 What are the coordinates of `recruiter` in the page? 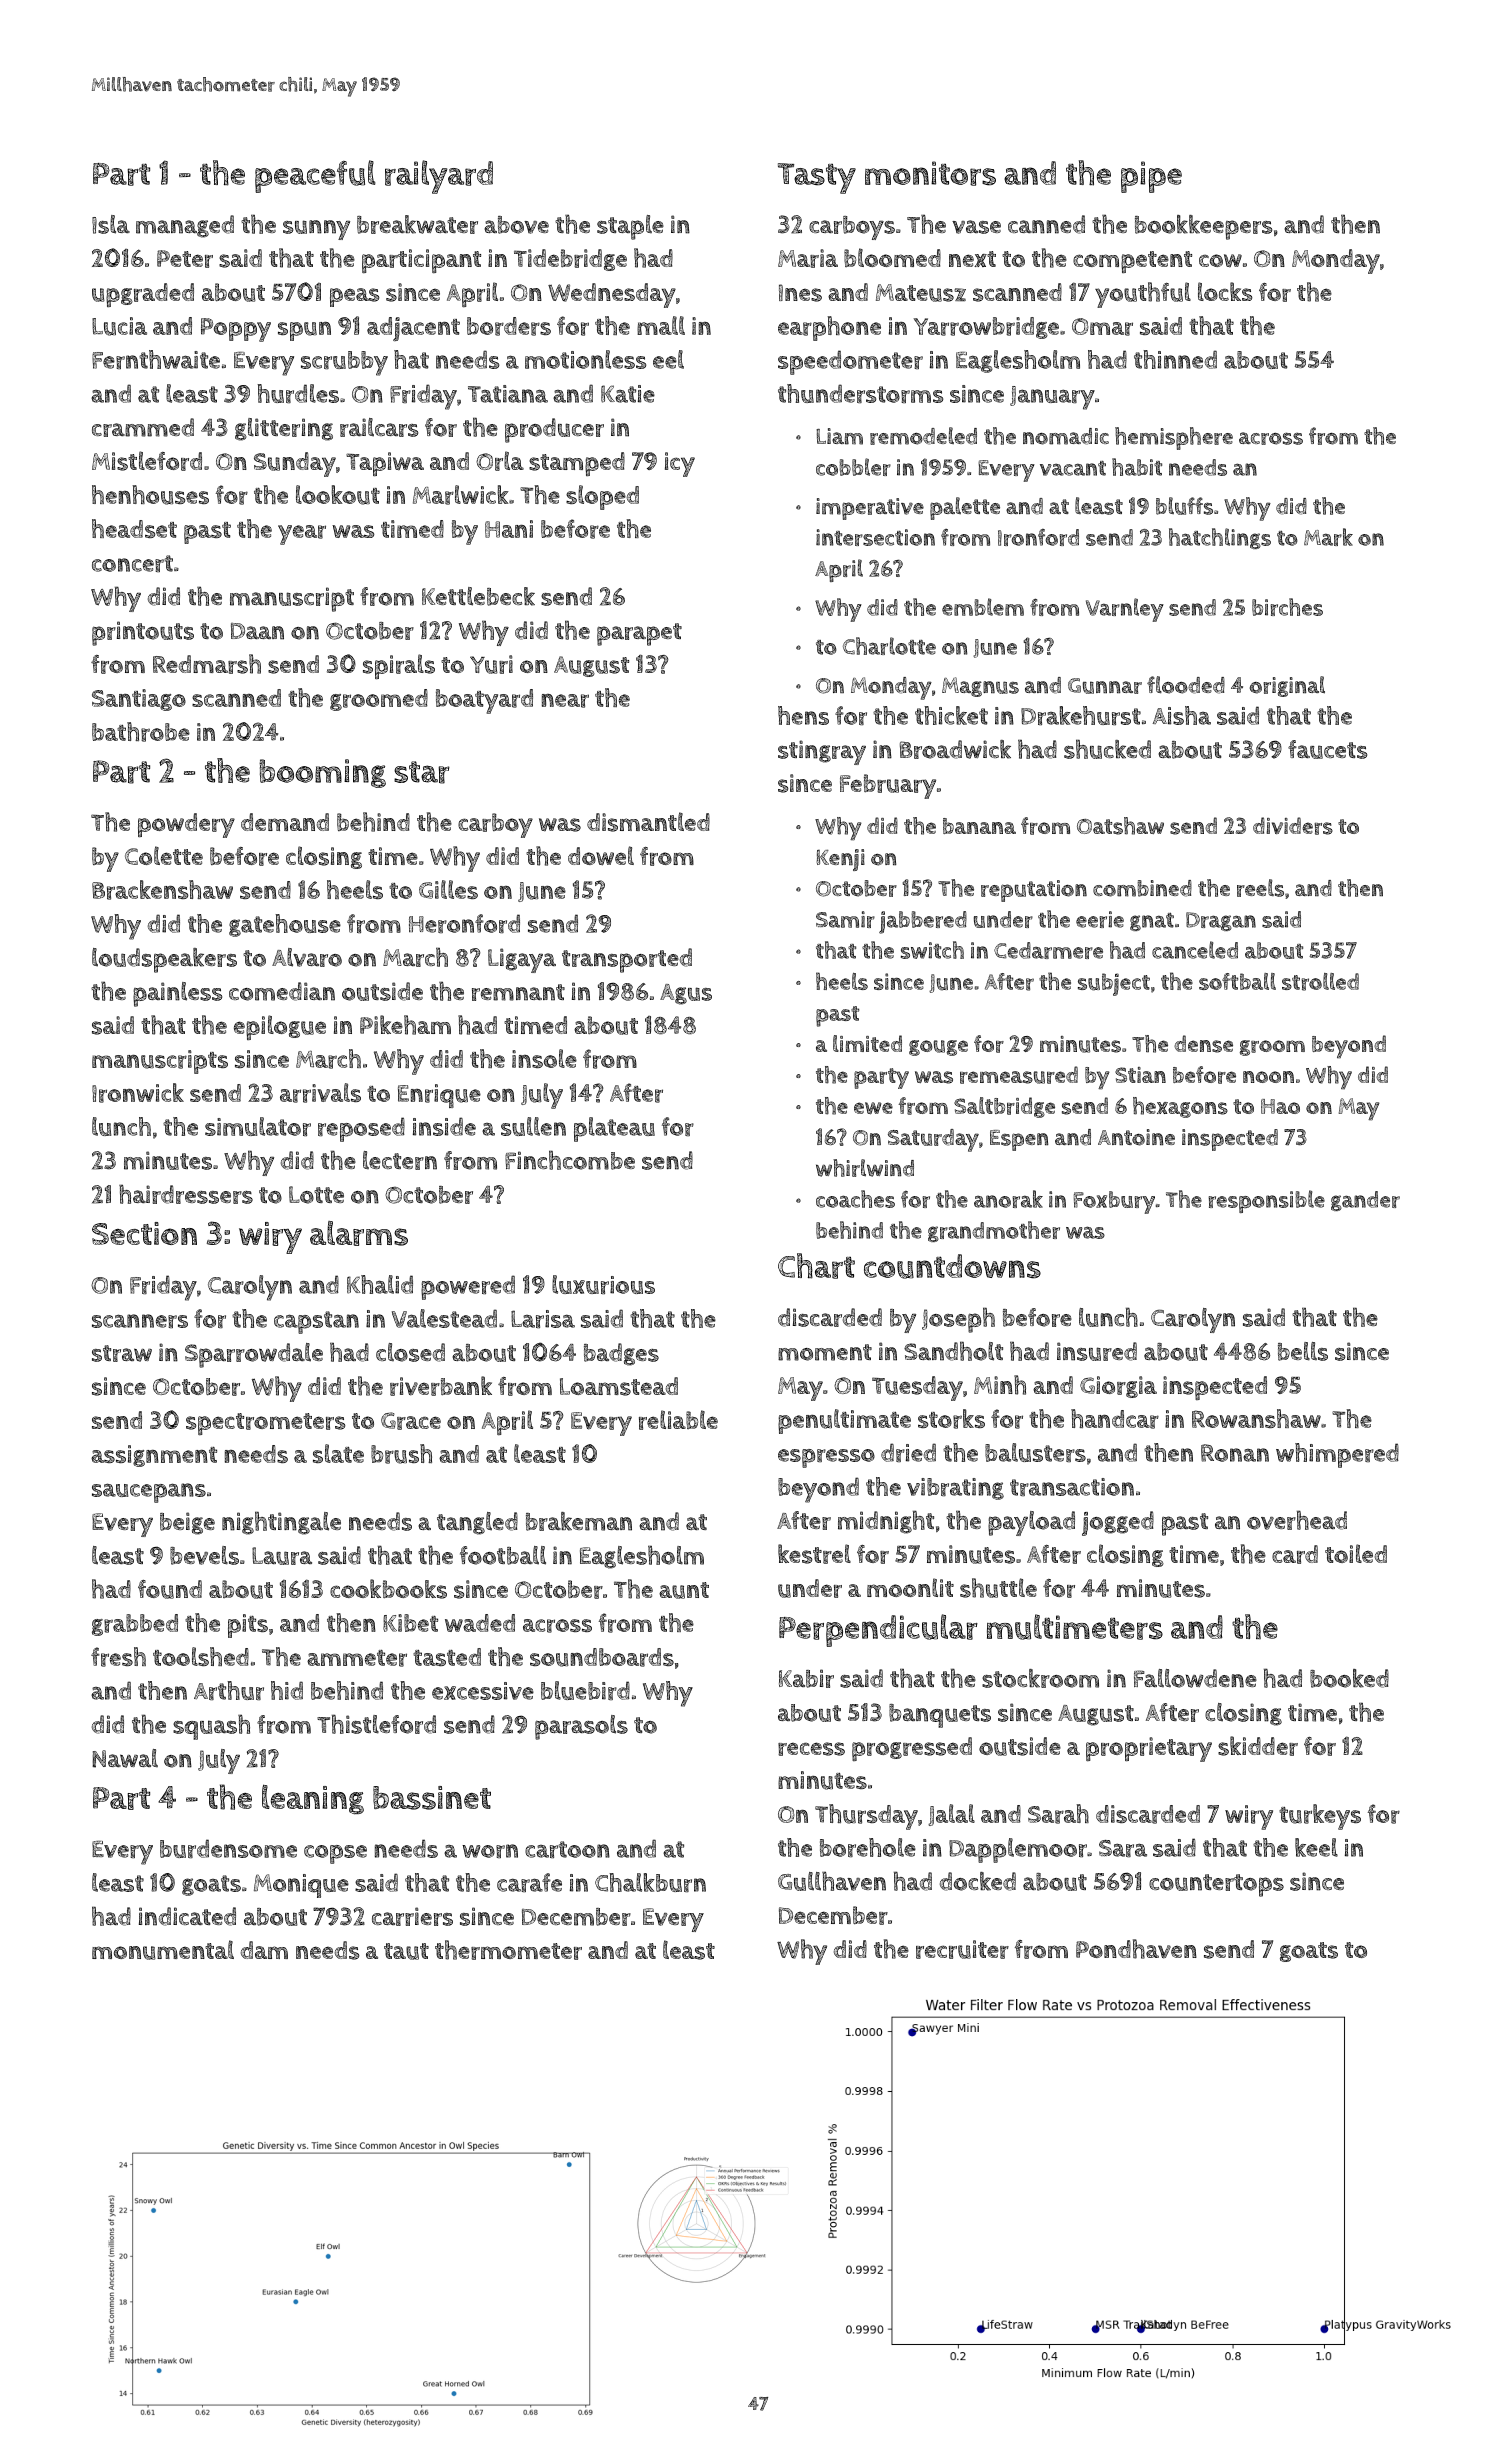 It's located at (962, 1949).
